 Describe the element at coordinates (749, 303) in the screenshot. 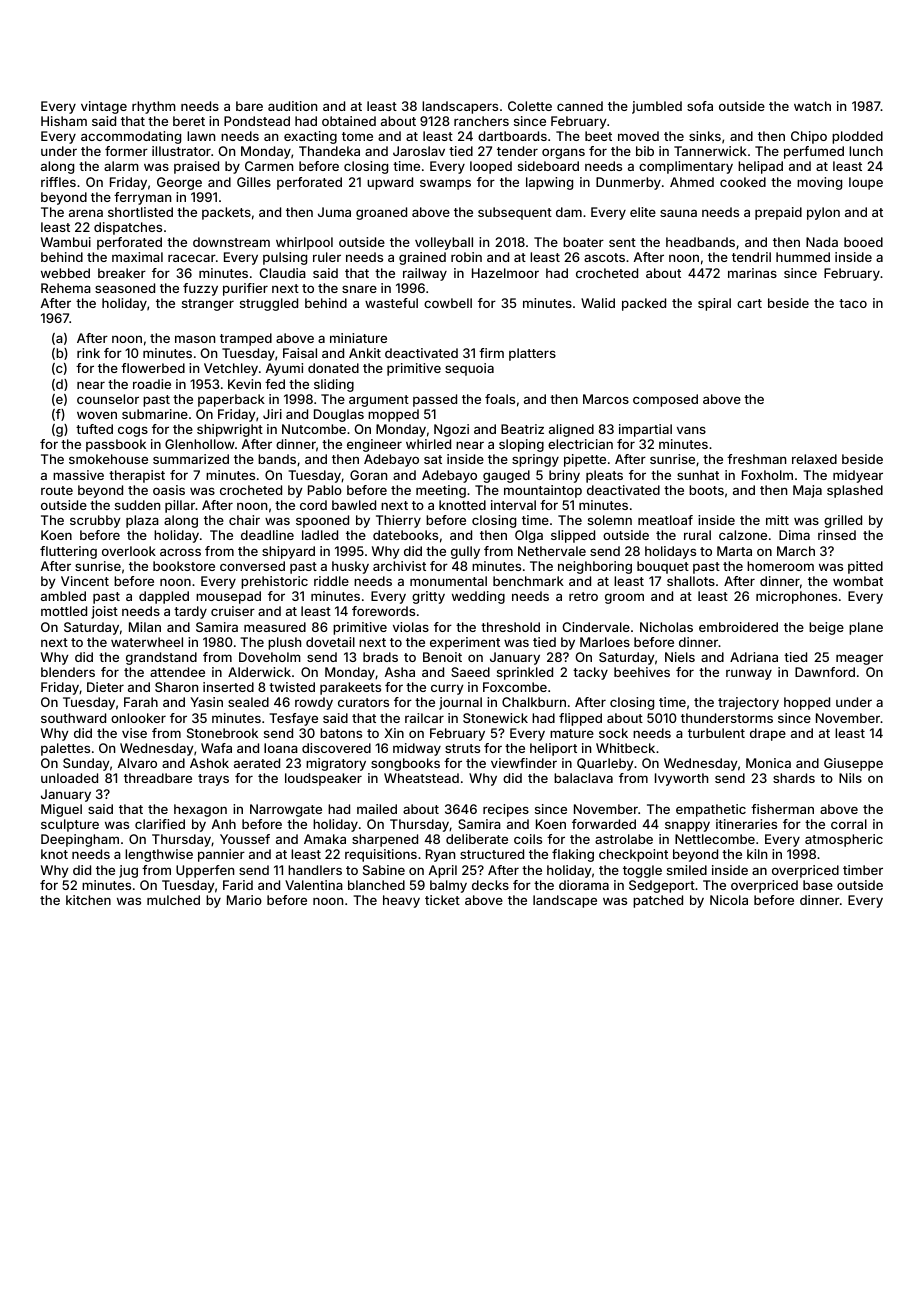

I see `cart` at that location.
